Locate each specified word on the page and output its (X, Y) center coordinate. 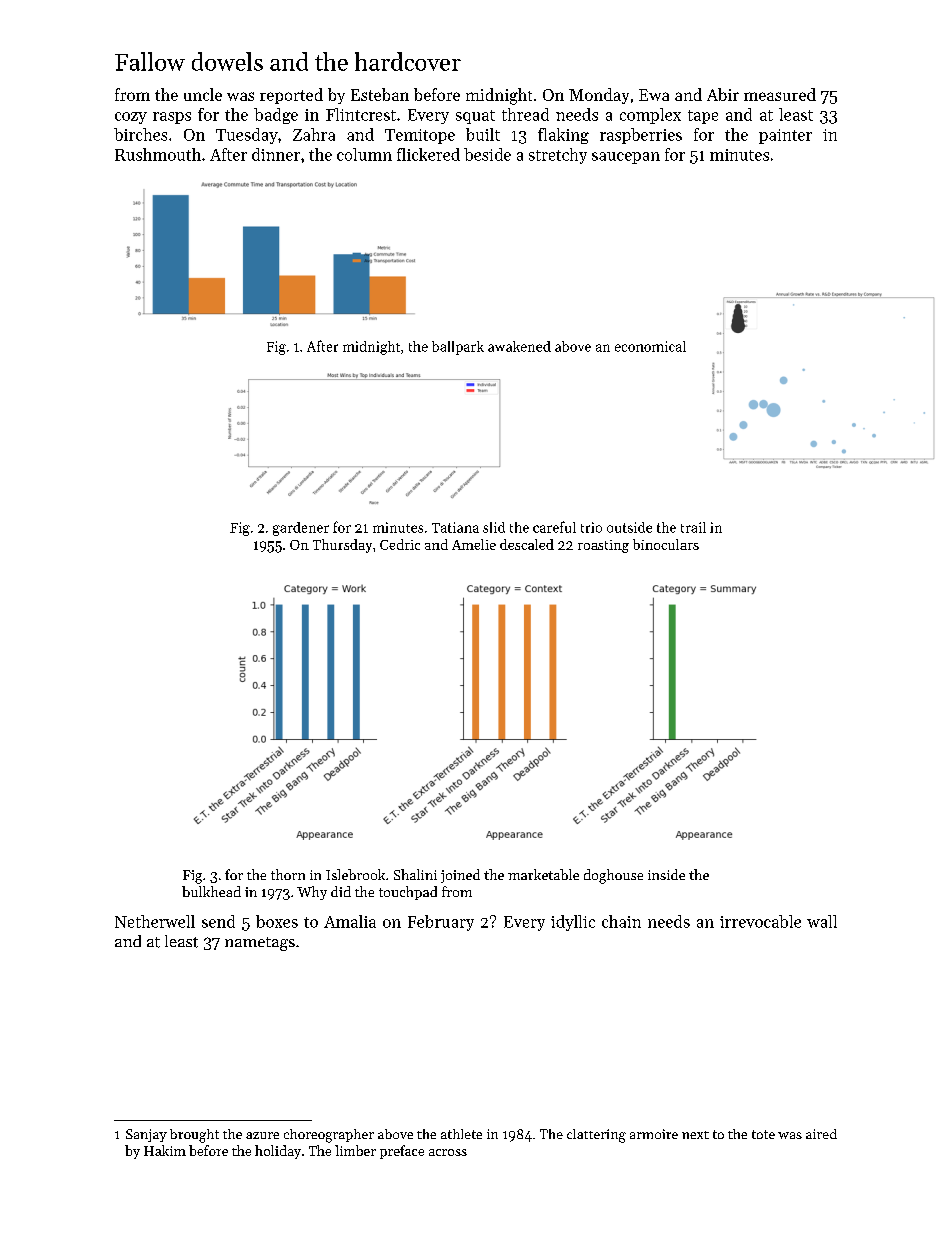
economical (650, 346)
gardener (301, 529)
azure (262, 1135)
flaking (563, 136)
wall (822, 921)
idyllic (573, 923)
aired (821, 1134)
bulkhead (211, 891)
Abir (723, 94)
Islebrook (355, 874)
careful (554, 527)
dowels (227, 61)
